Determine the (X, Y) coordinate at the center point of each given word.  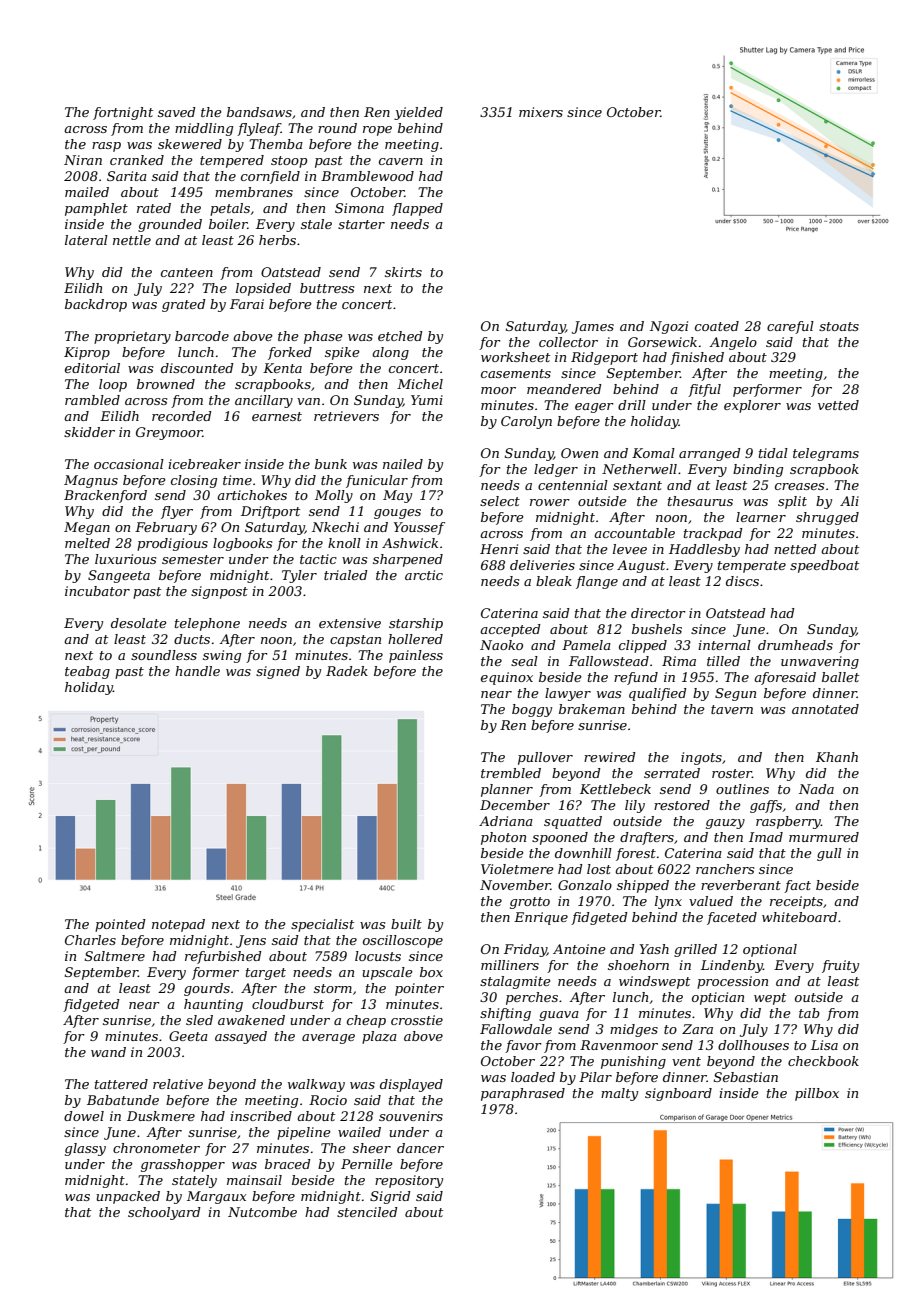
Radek (347, 671)
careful (790, 327)
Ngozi (669, 327)
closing (194, 481)
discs (742, 581)
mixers (541, 112)
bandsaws (259, 112)
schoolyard (164, 1213)
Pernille (367, 1164)
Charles (90, 940)
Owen (579, 453)
